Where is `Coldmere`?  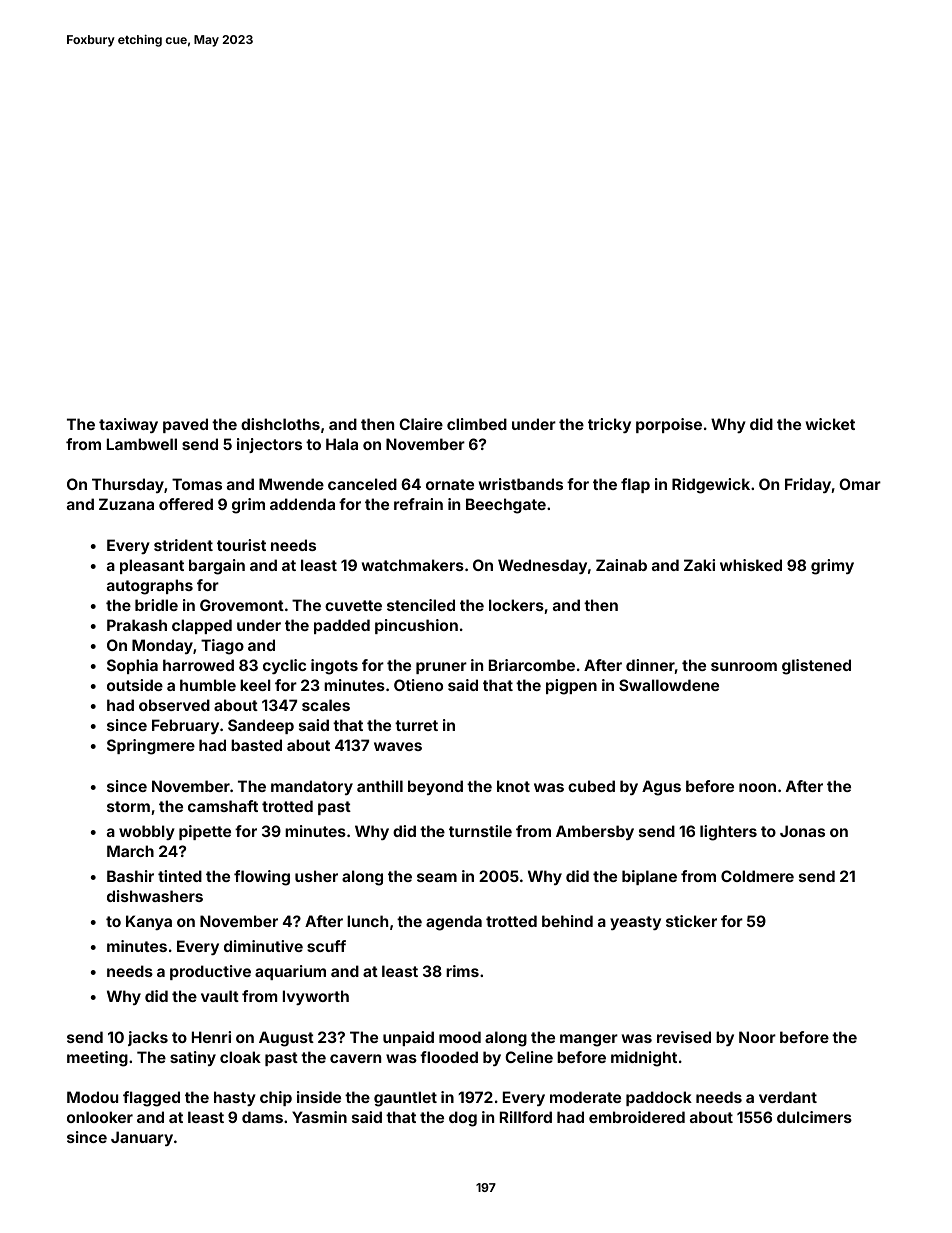 Coldmere is located at coordinates (757, 876).
